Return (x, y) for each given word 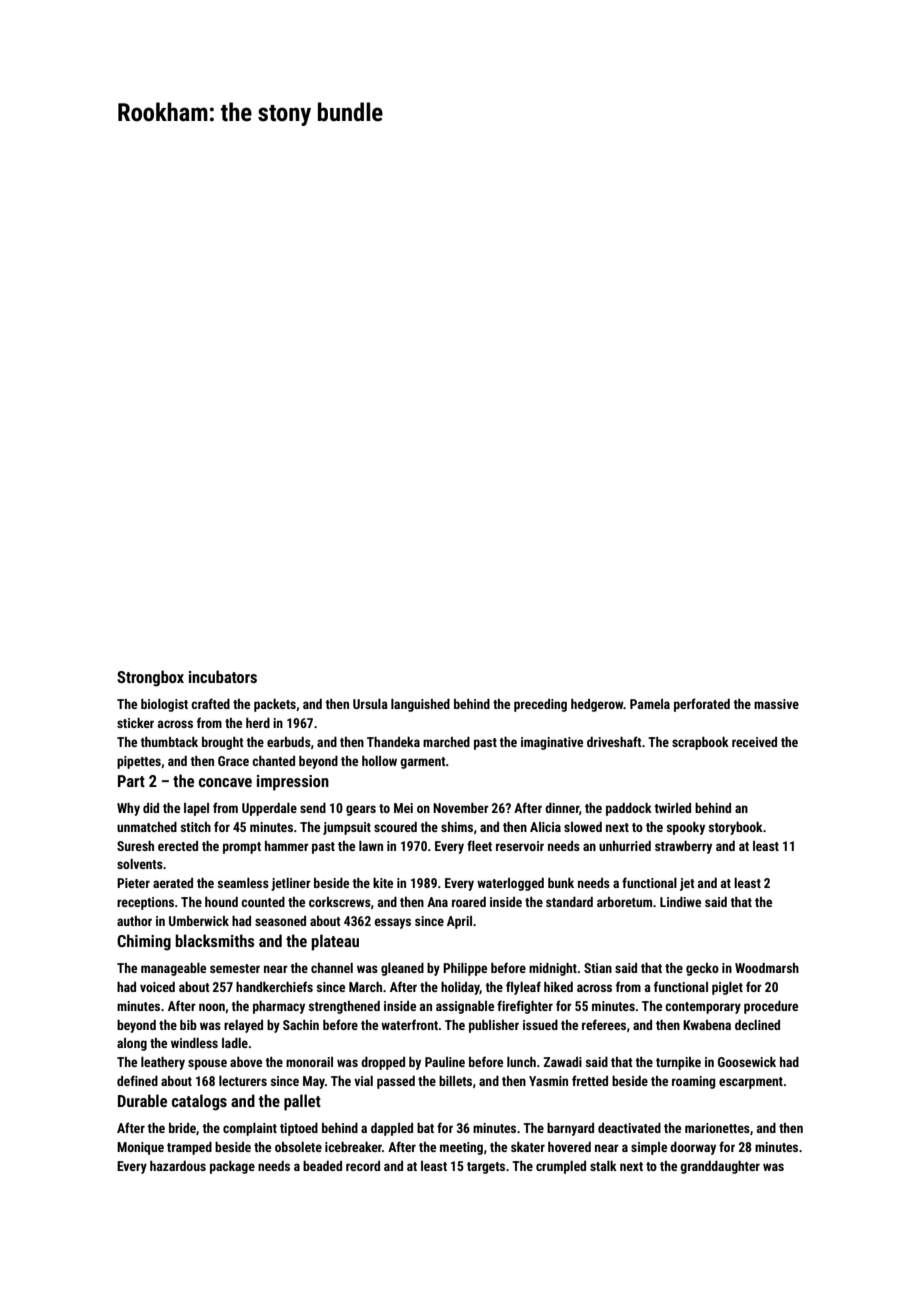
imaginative (552, 743)
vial (363, 1081)
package (232, 1167)
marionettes (717, 1128)
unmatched (147, 827)
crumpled (561, 1167)
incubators (223, 676)
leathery (163, 1063)
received (754, 742)
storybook (736, 828)
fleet (479, 845)
